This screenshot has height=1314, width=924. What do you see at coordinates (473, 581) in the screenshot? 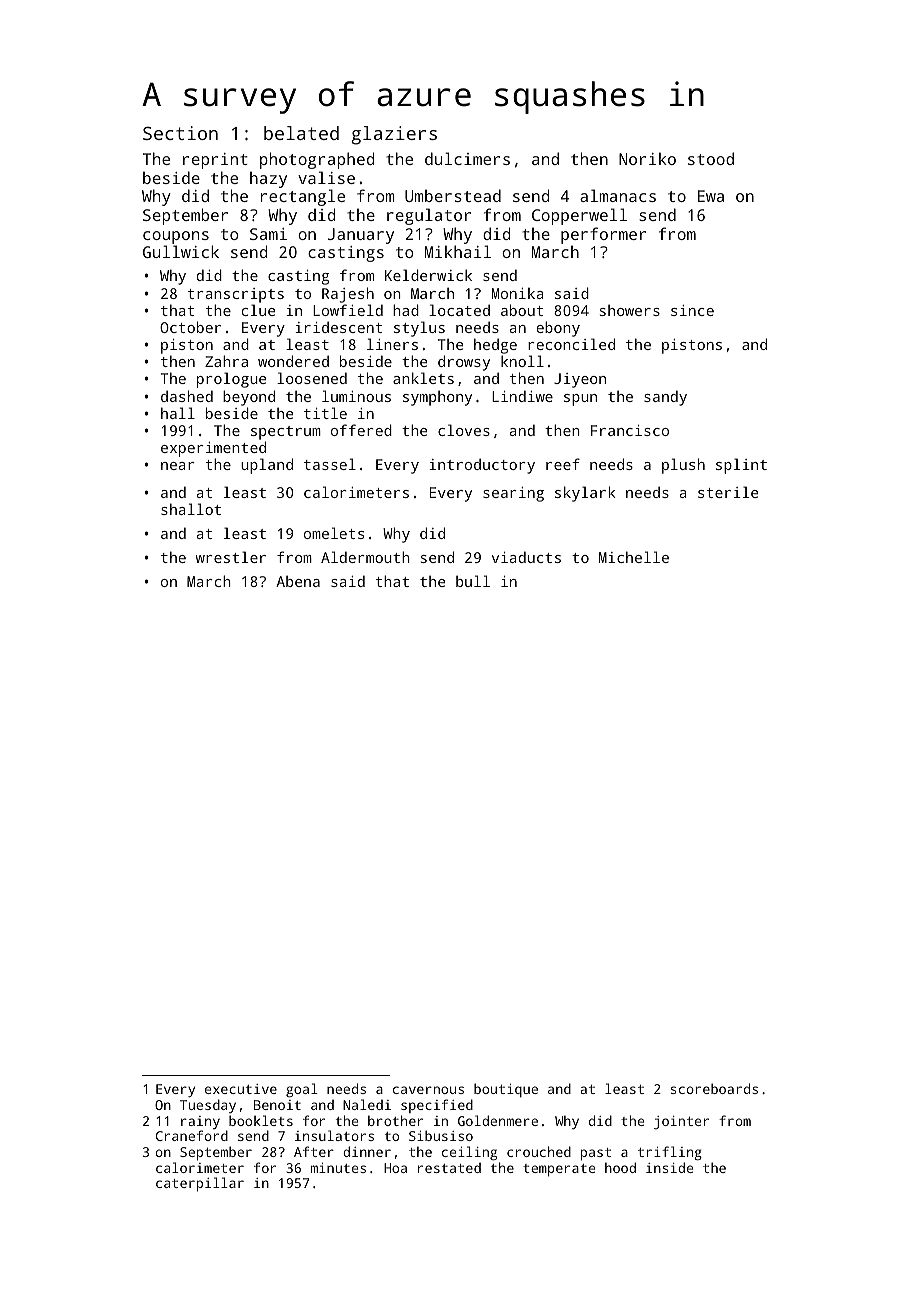
I see `bull` at bounding box center [473, 581].
